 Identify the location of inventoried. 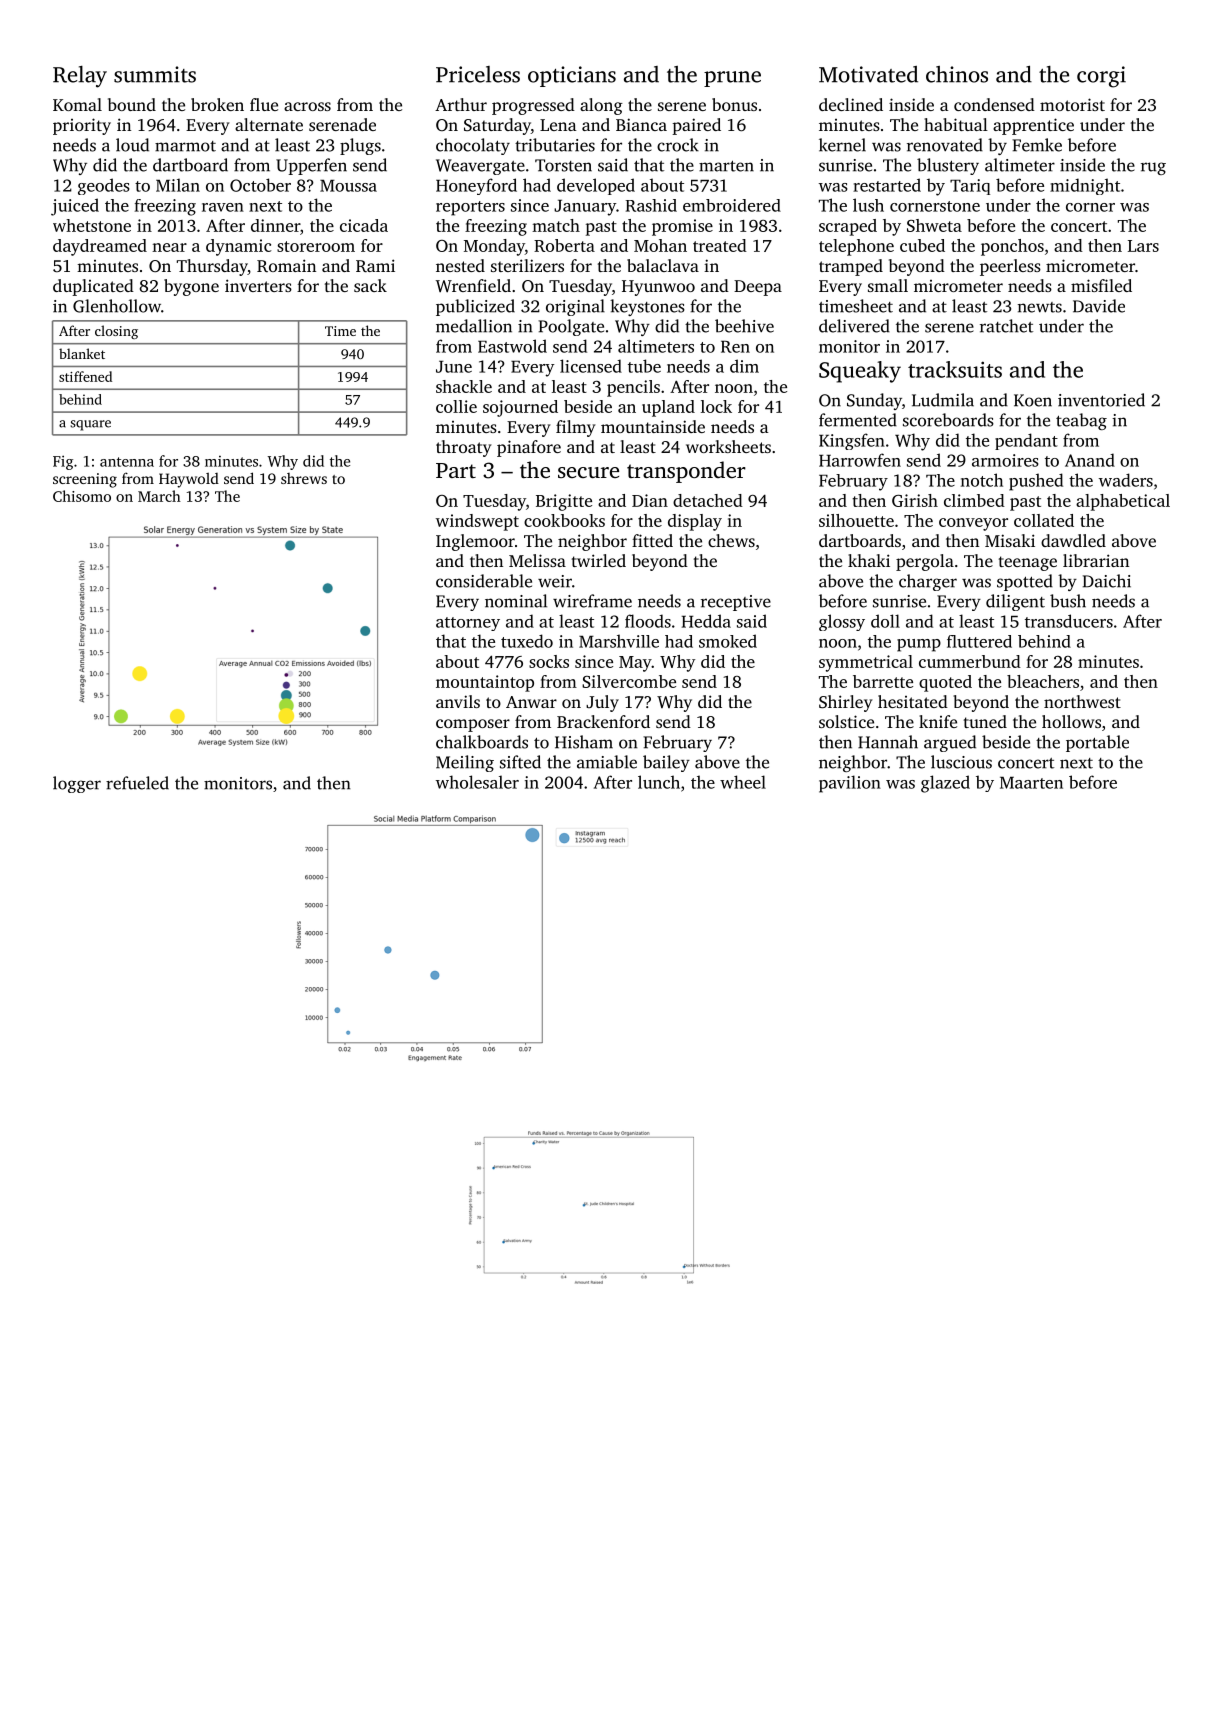
(1101, 400).
